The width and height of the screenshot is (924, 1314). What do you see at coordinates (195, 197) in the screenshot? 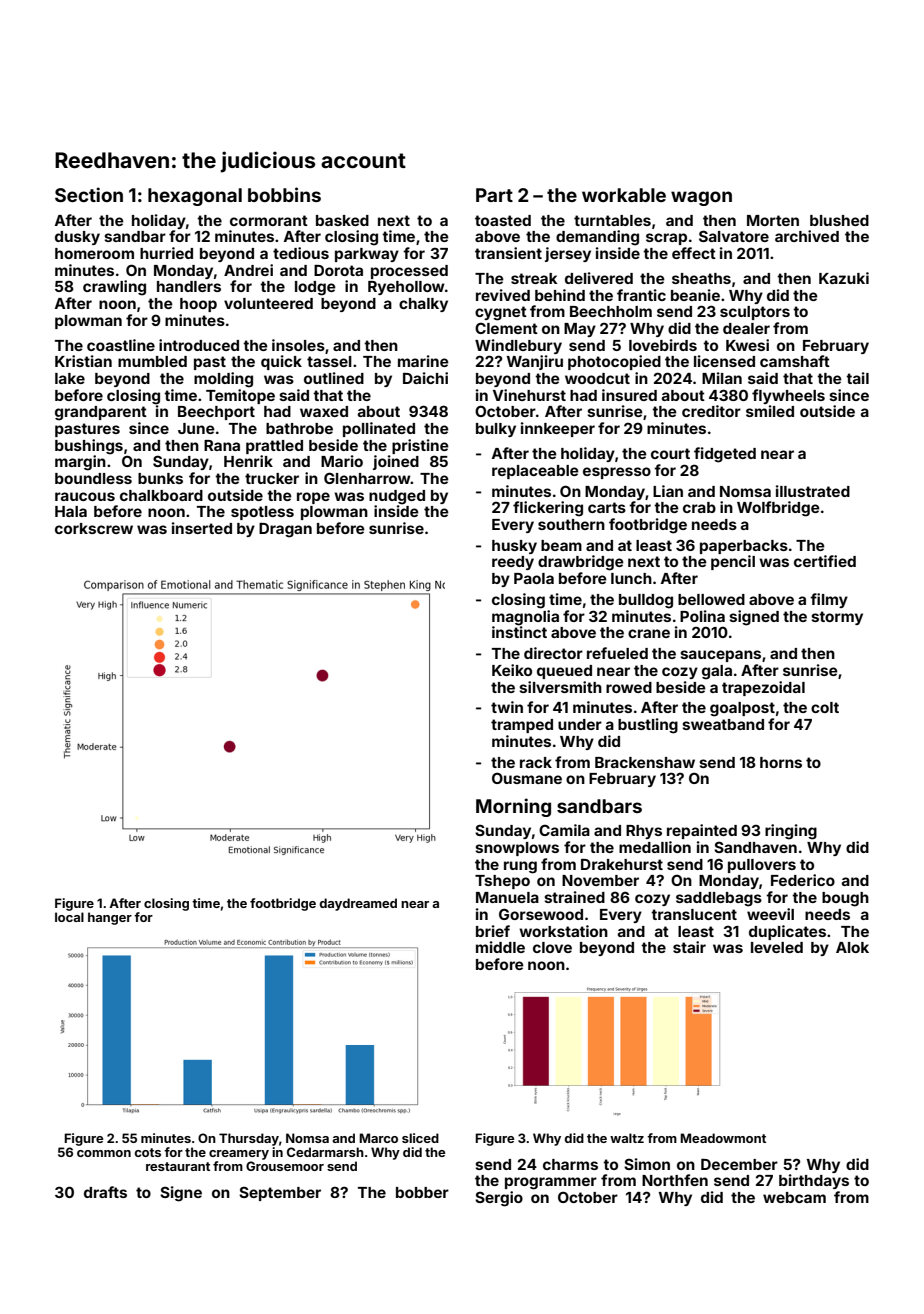
I see `hexagonal` at bounding box center [195, 197].
